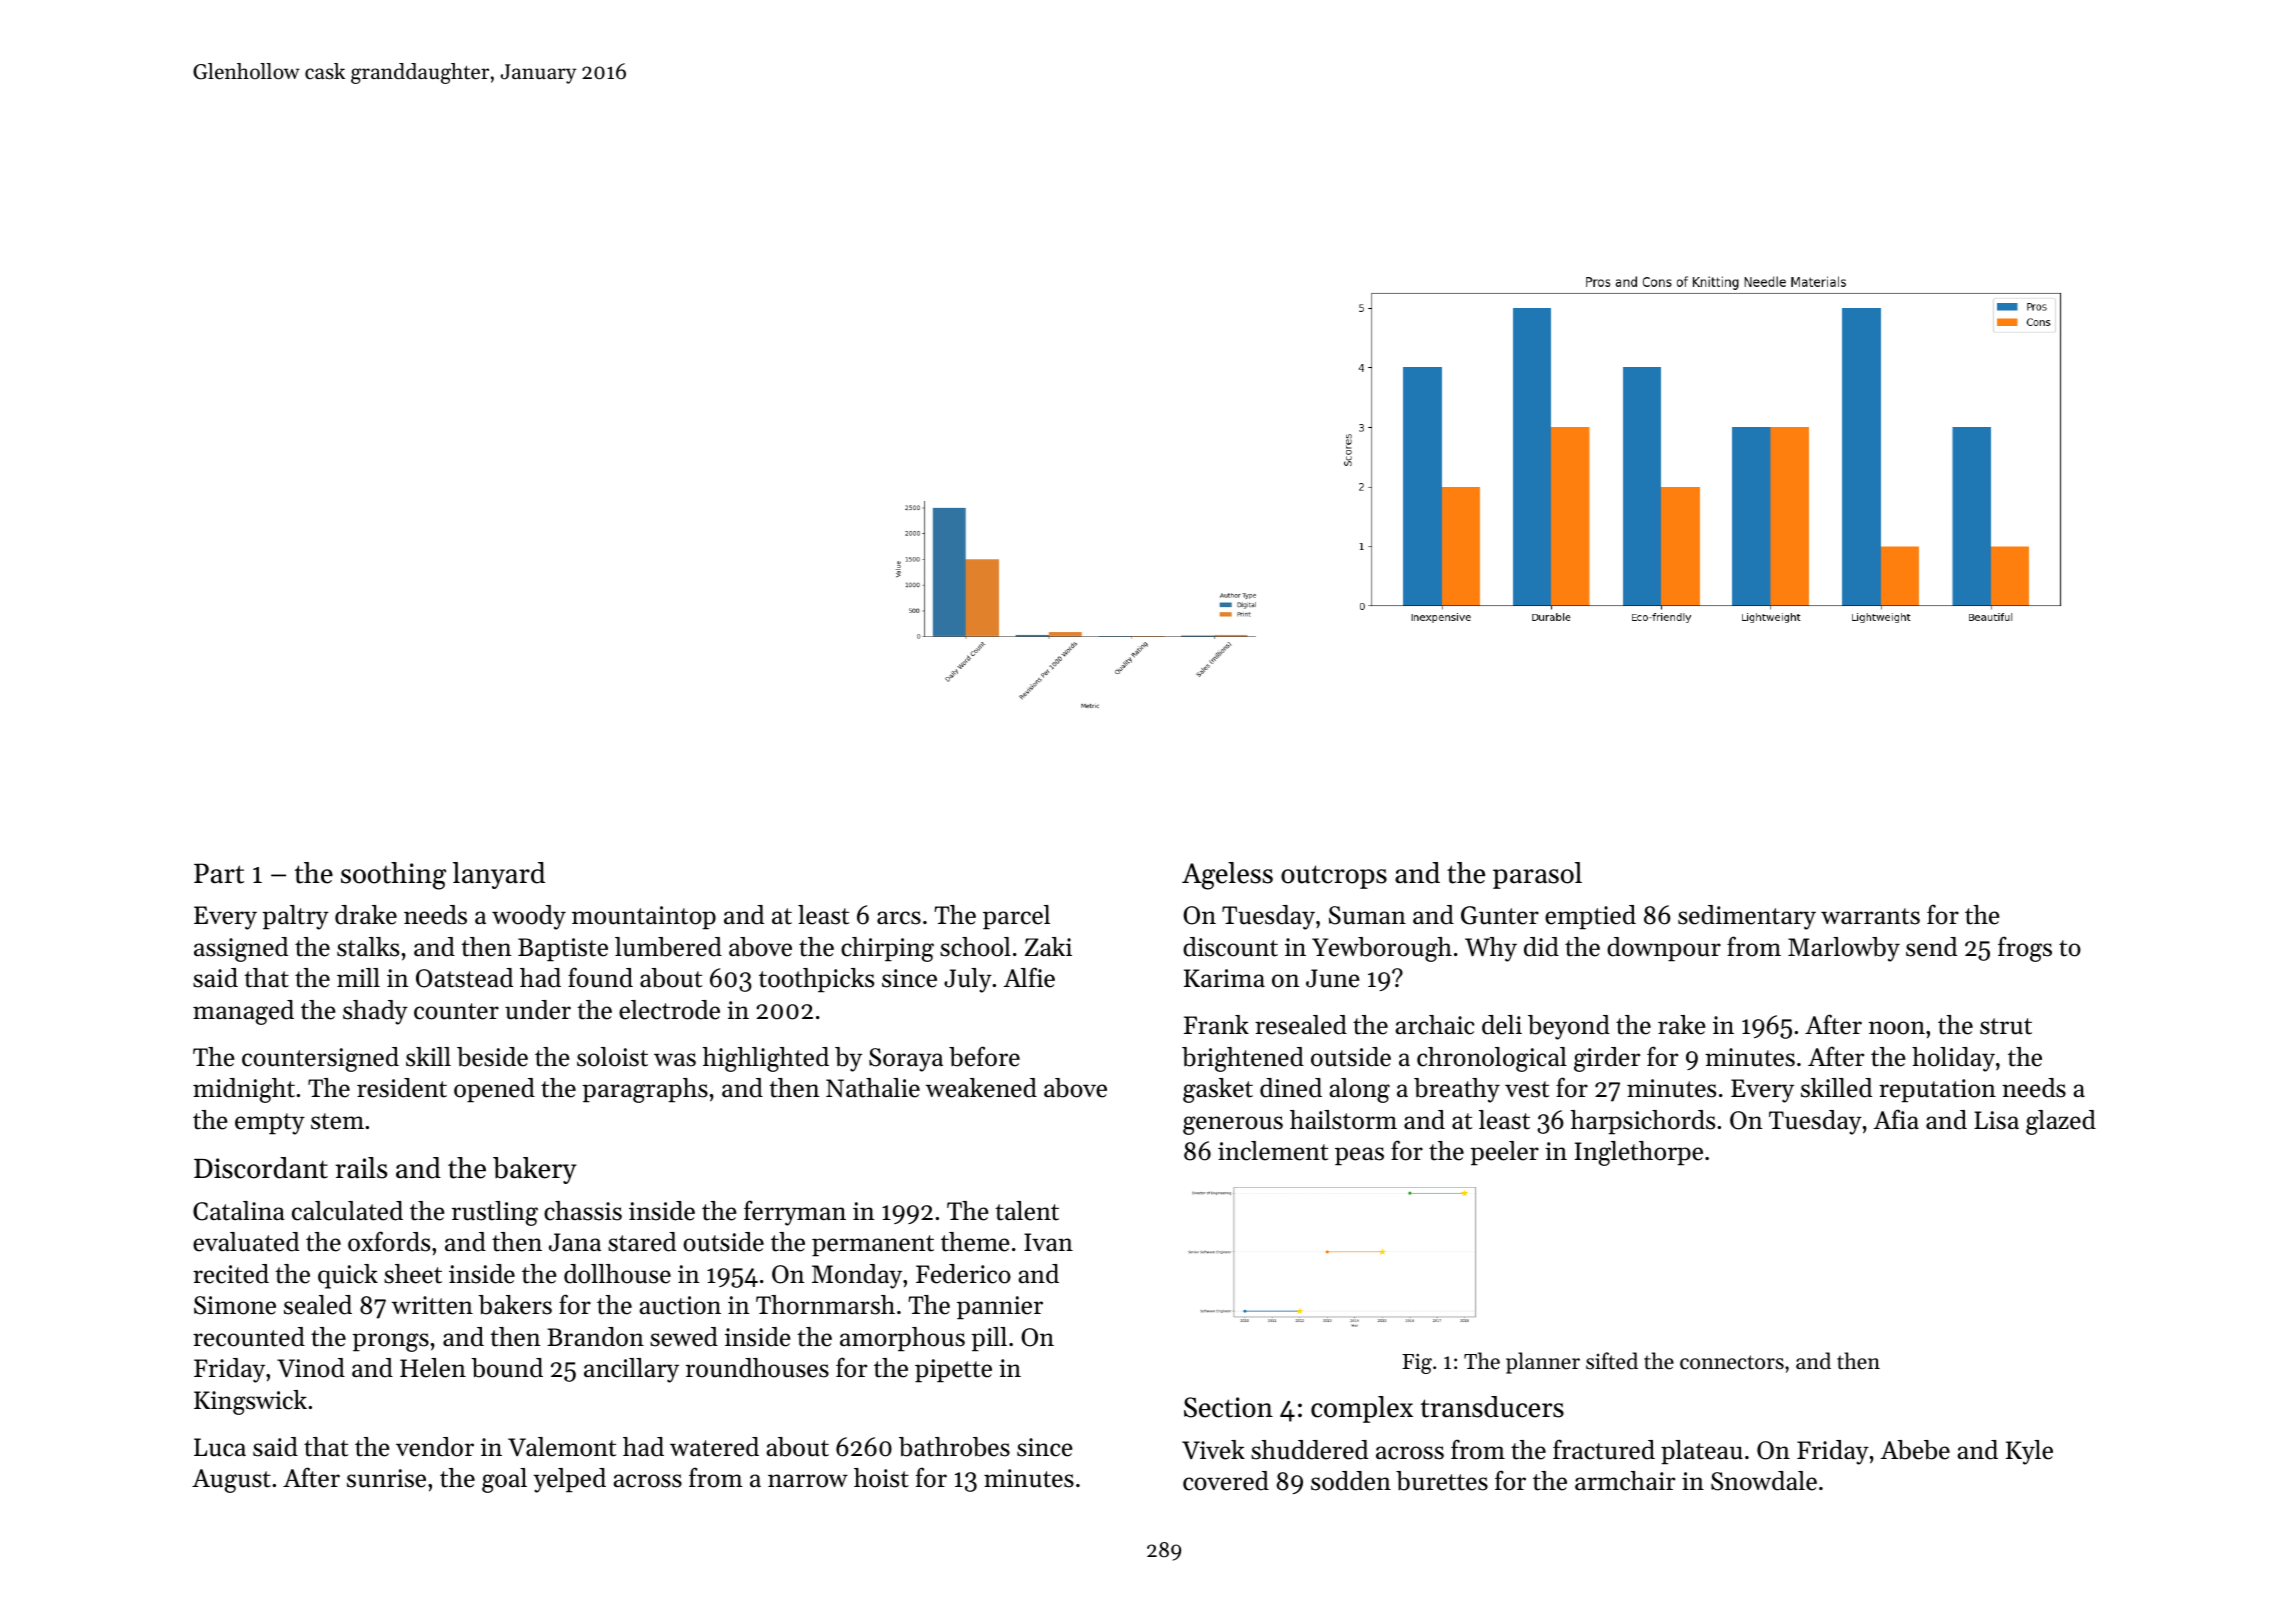  Describe the element at coordinates (1896, 1119) in the screenshot. I see `Afia` at that location.
